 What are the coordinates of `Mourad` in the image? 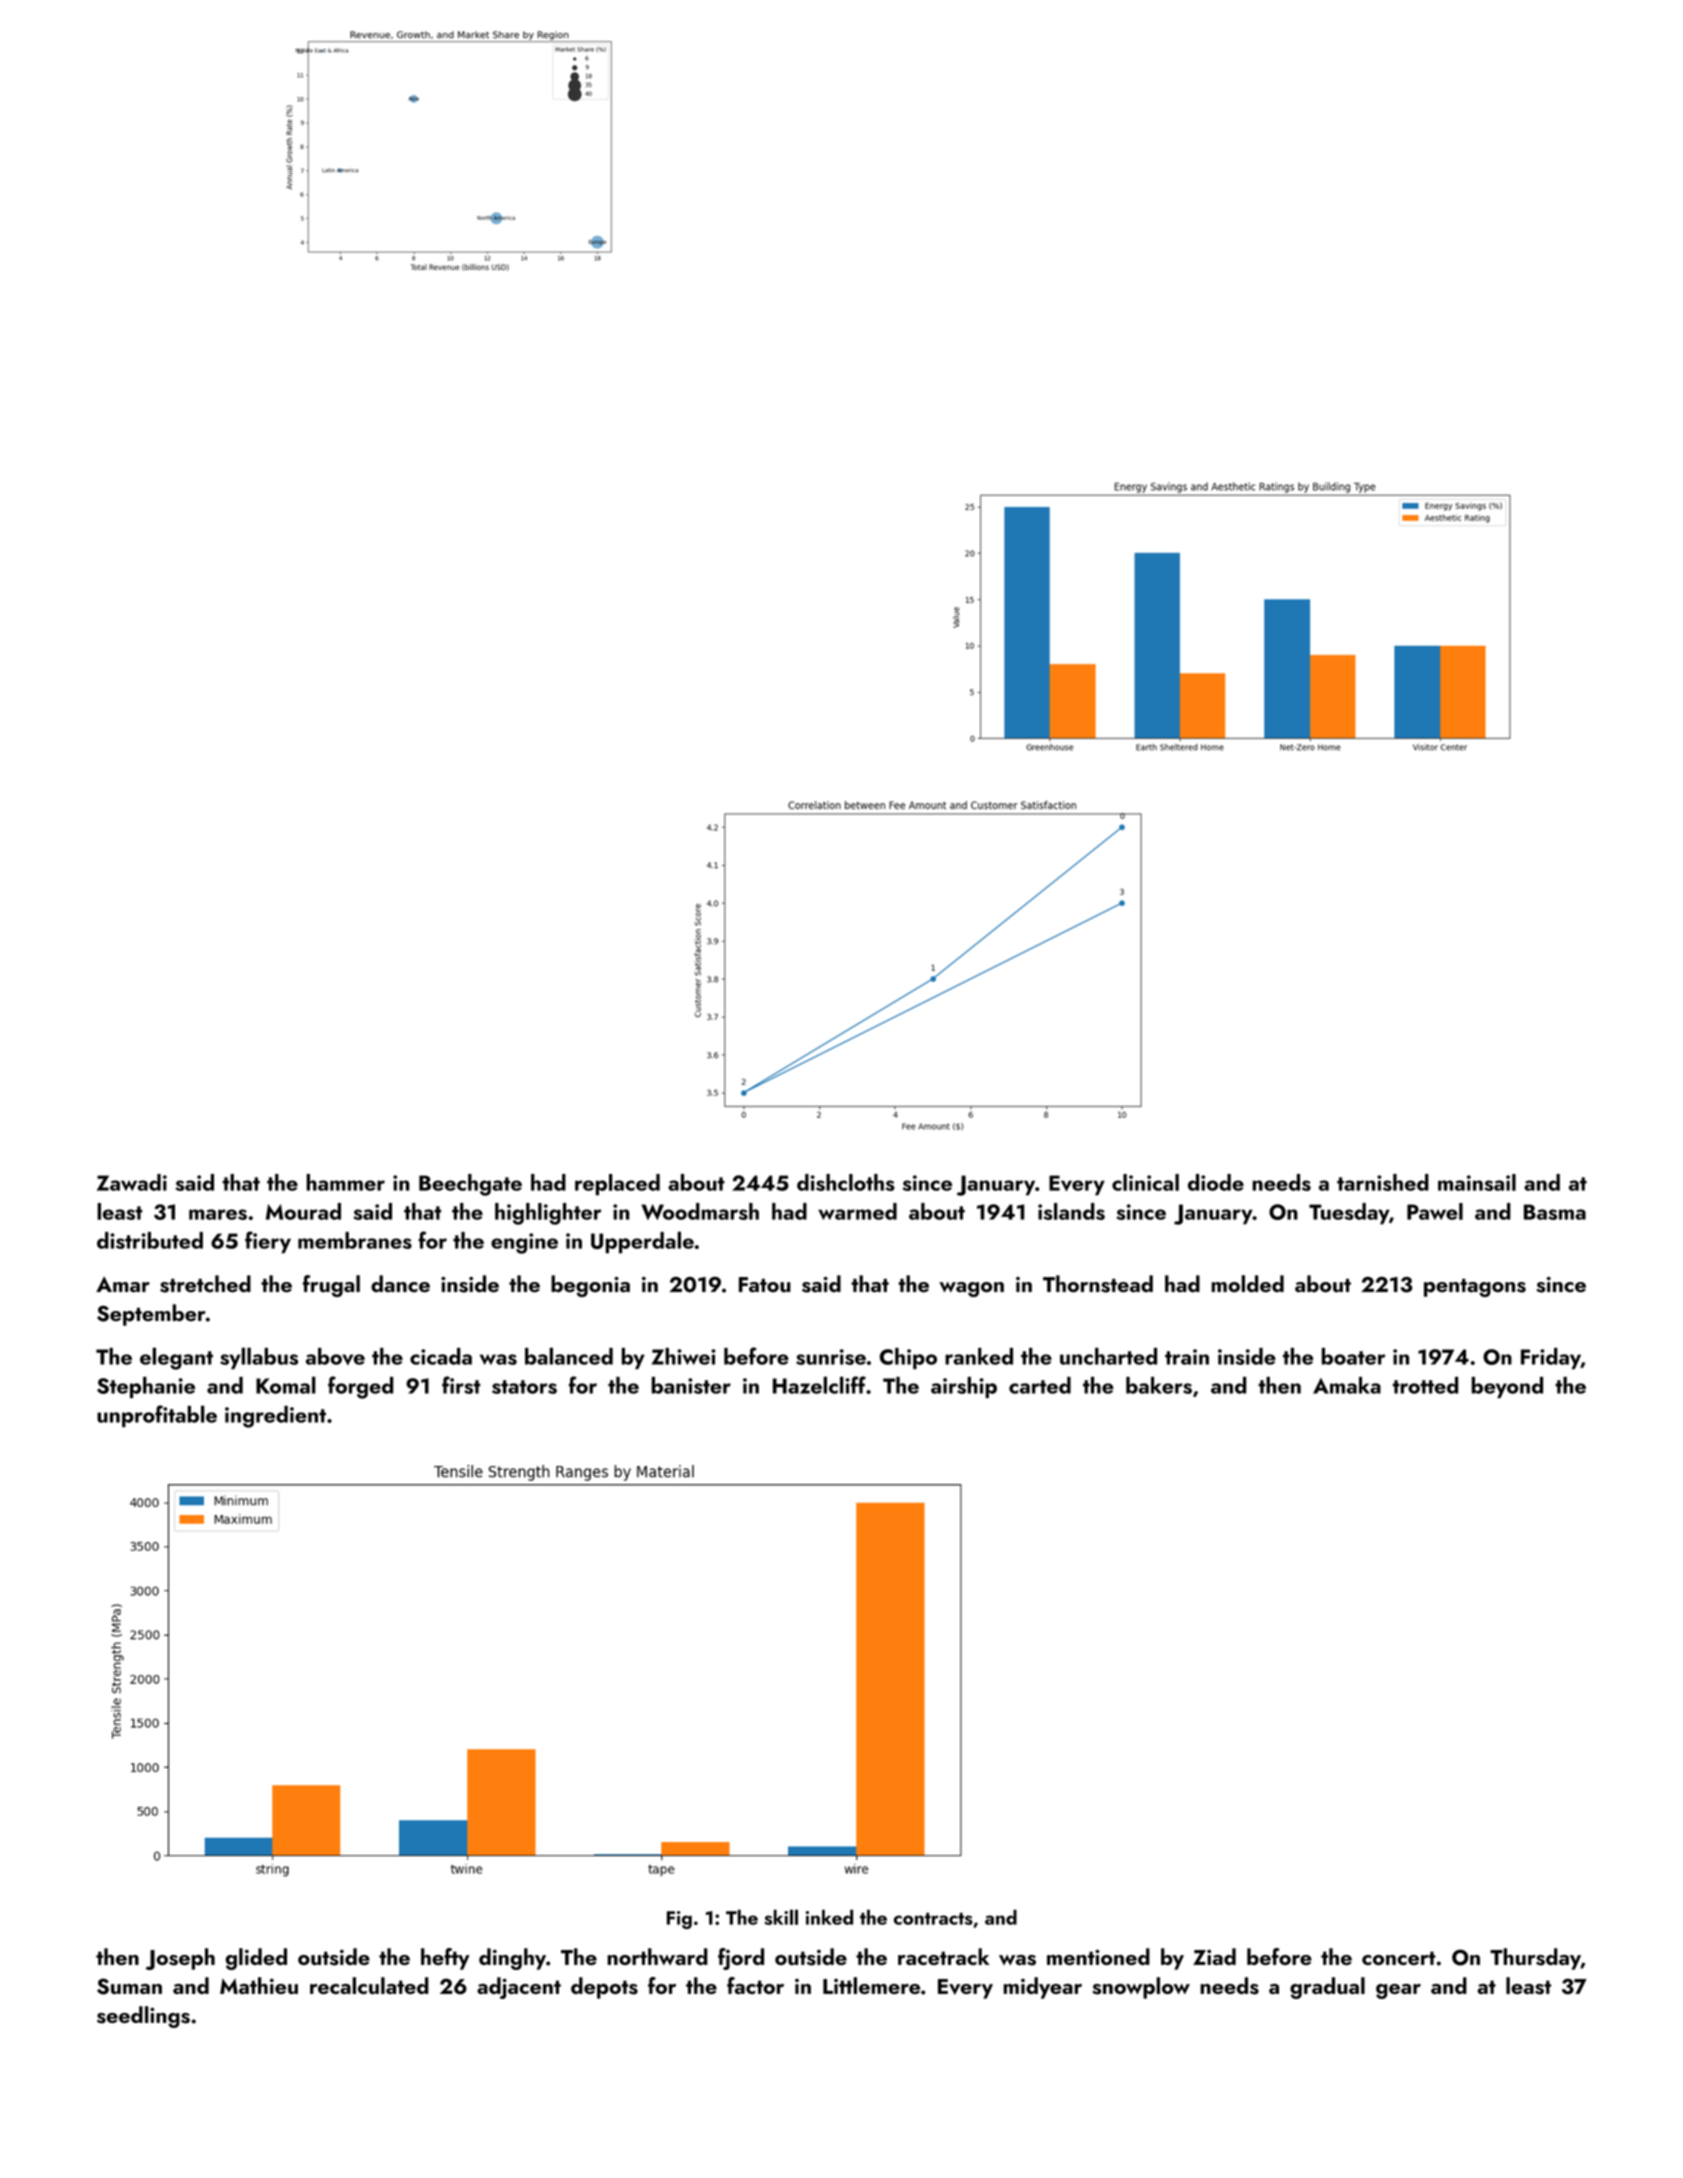 It's located at (303, 1211).
